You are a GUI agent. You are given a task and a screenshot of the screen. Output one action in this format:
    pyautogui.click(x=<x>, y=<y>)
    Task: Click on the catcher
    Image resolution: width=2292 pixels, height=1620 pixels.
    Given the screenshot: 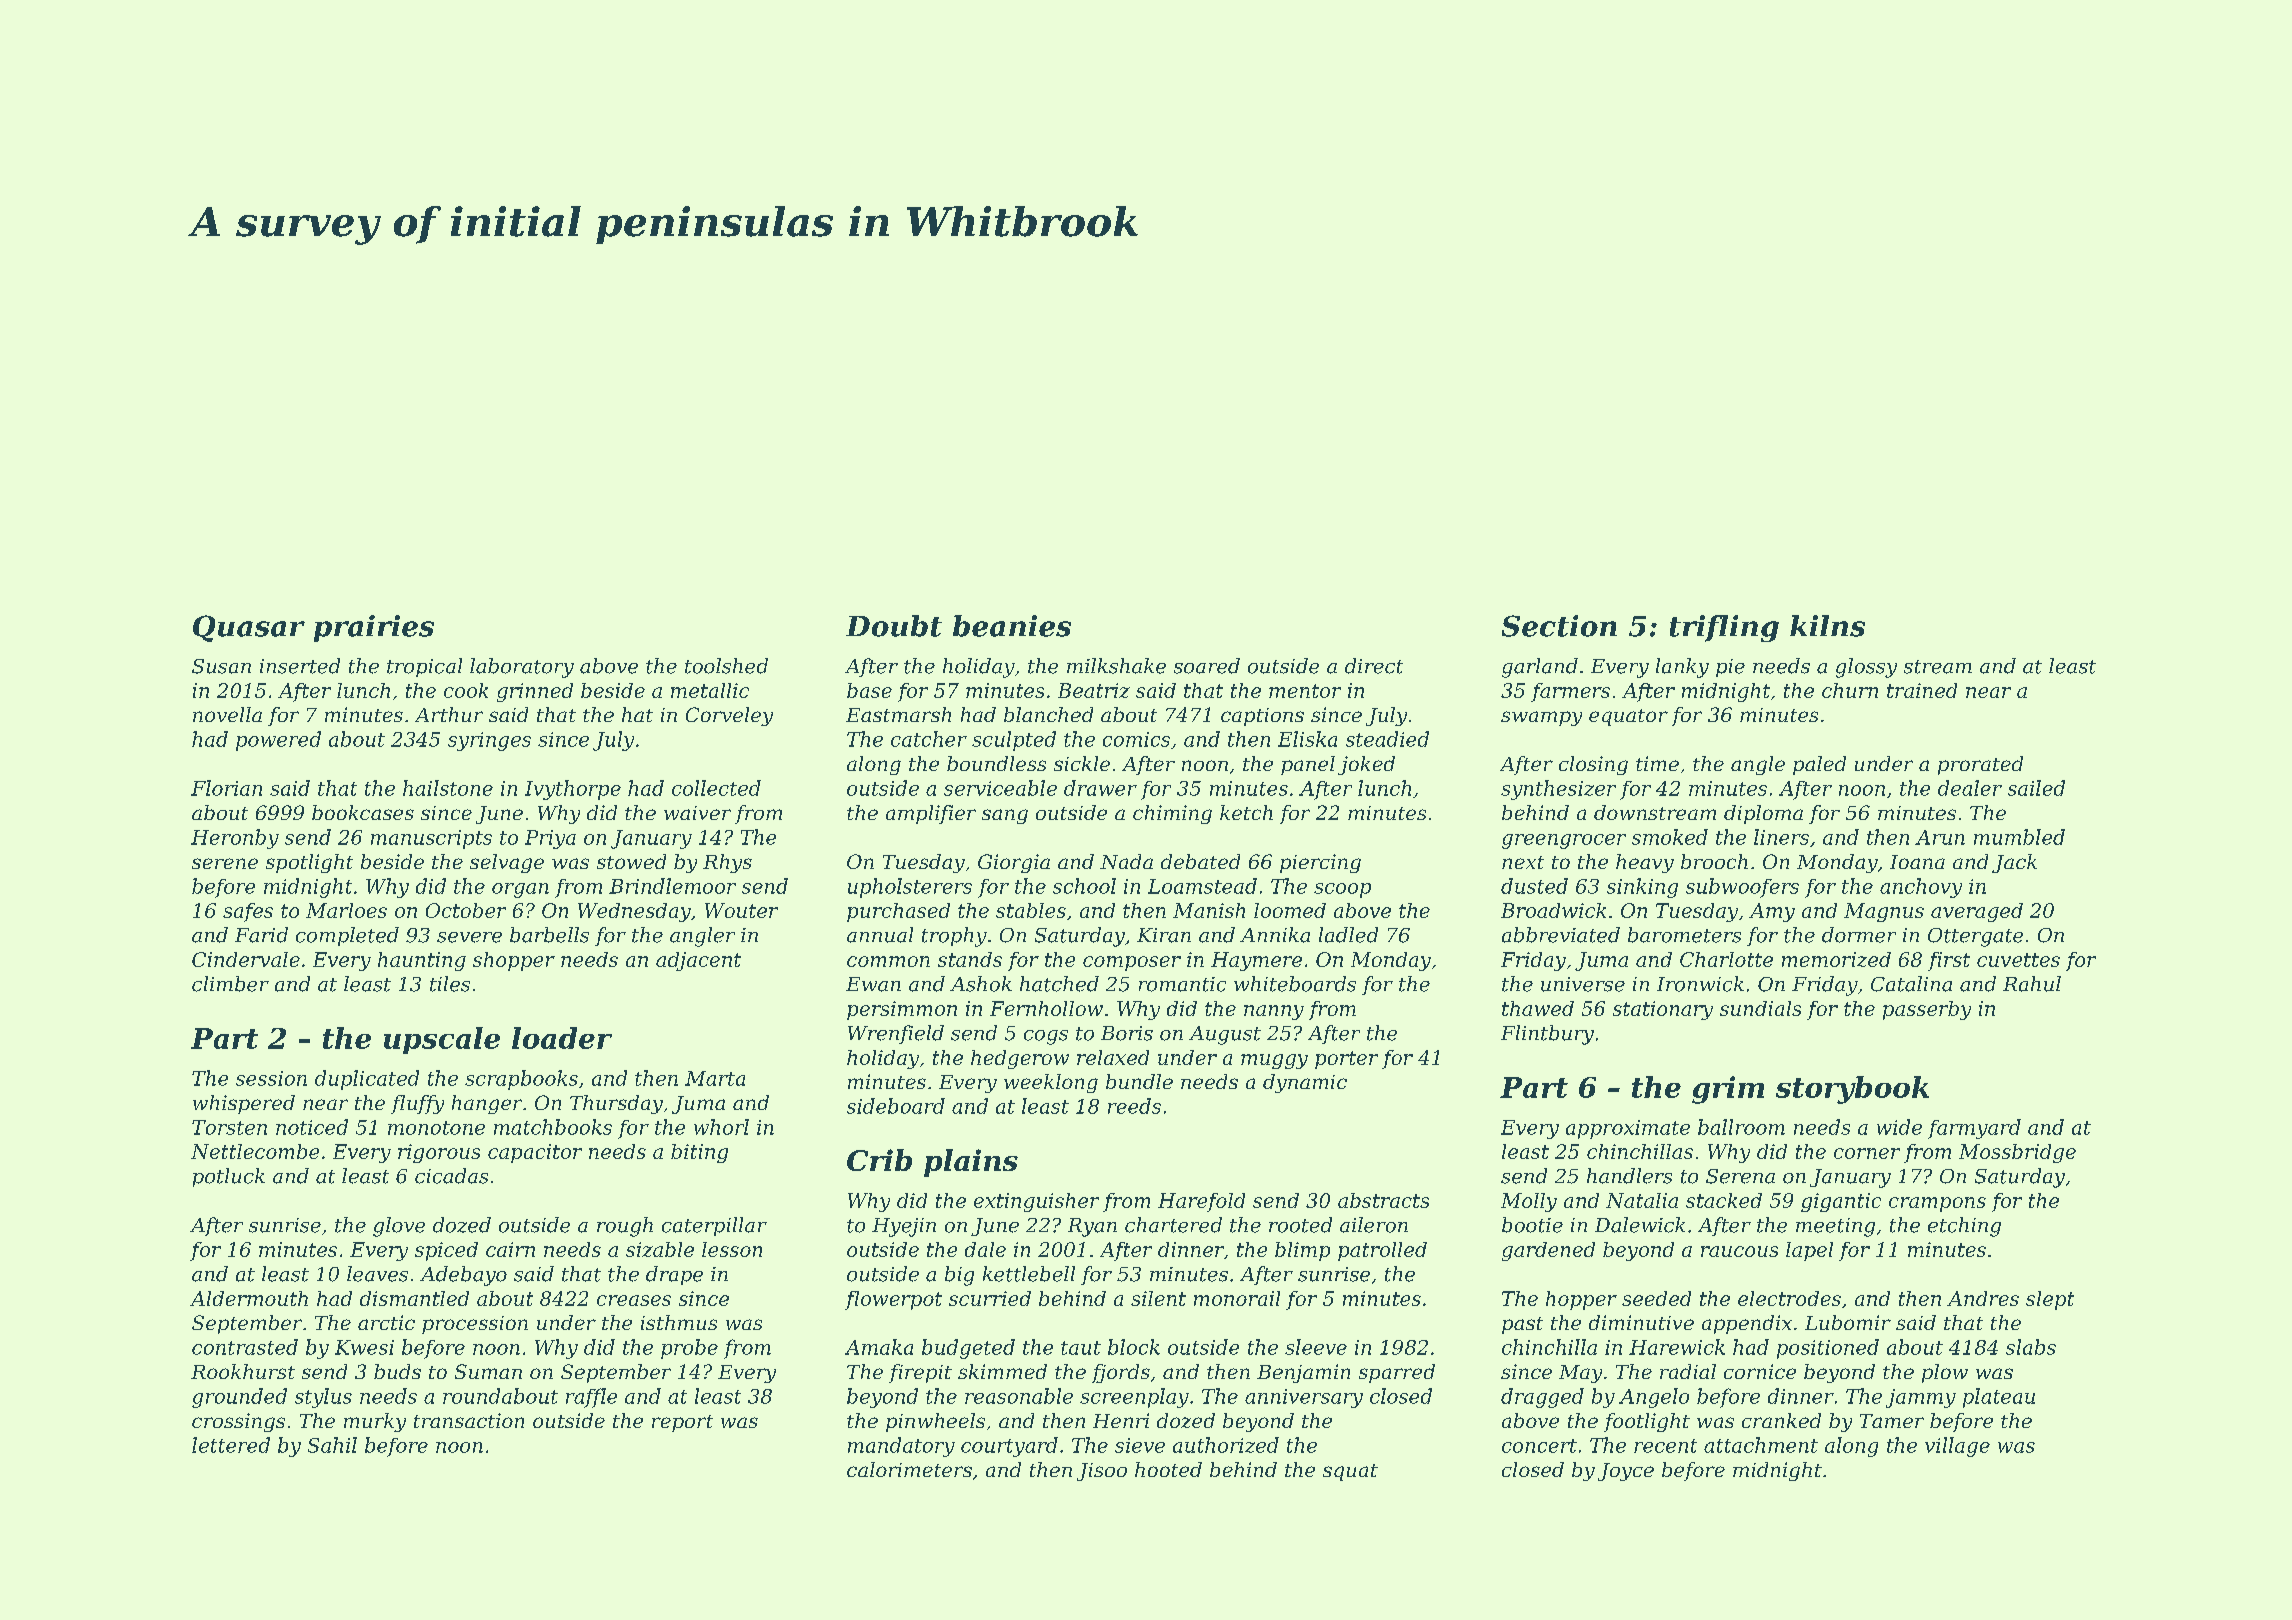 What is the action you would take?
    pyautogui.click(x=929, y=739)
